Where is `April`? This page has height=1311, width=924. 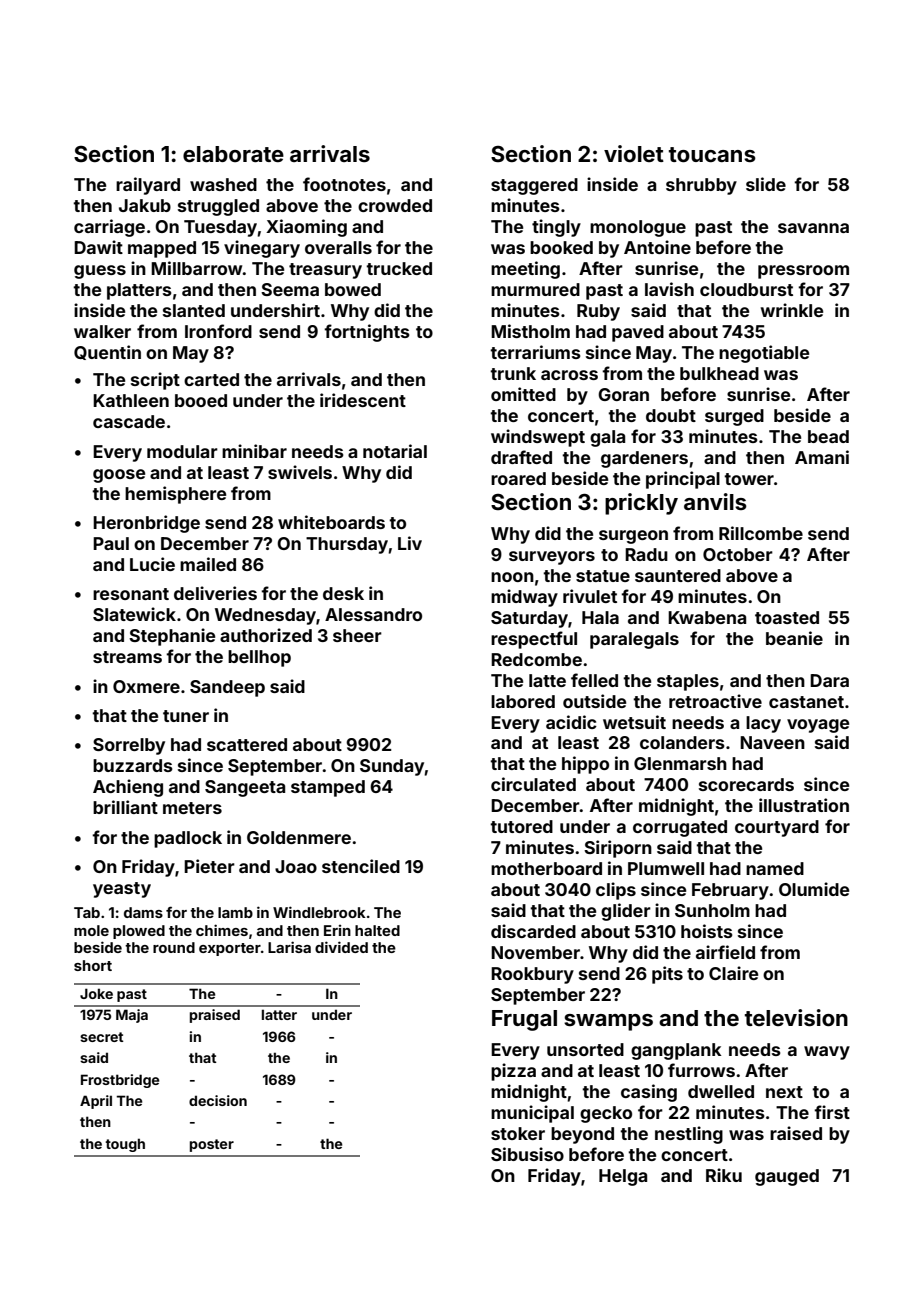
April is located at coordinates (96, 1102).
